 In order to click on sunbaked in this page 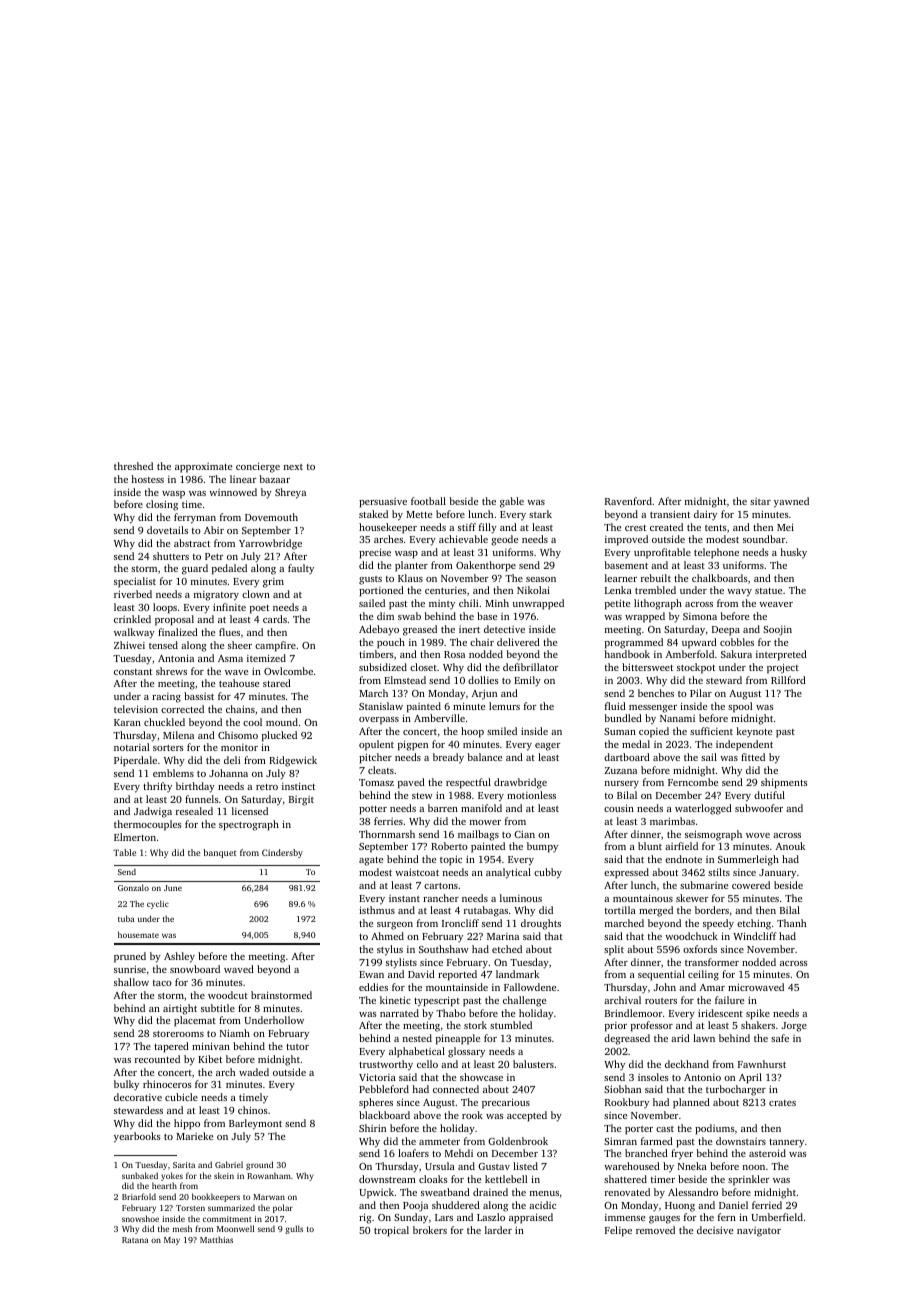, I will do `click(140, 1175)`.
